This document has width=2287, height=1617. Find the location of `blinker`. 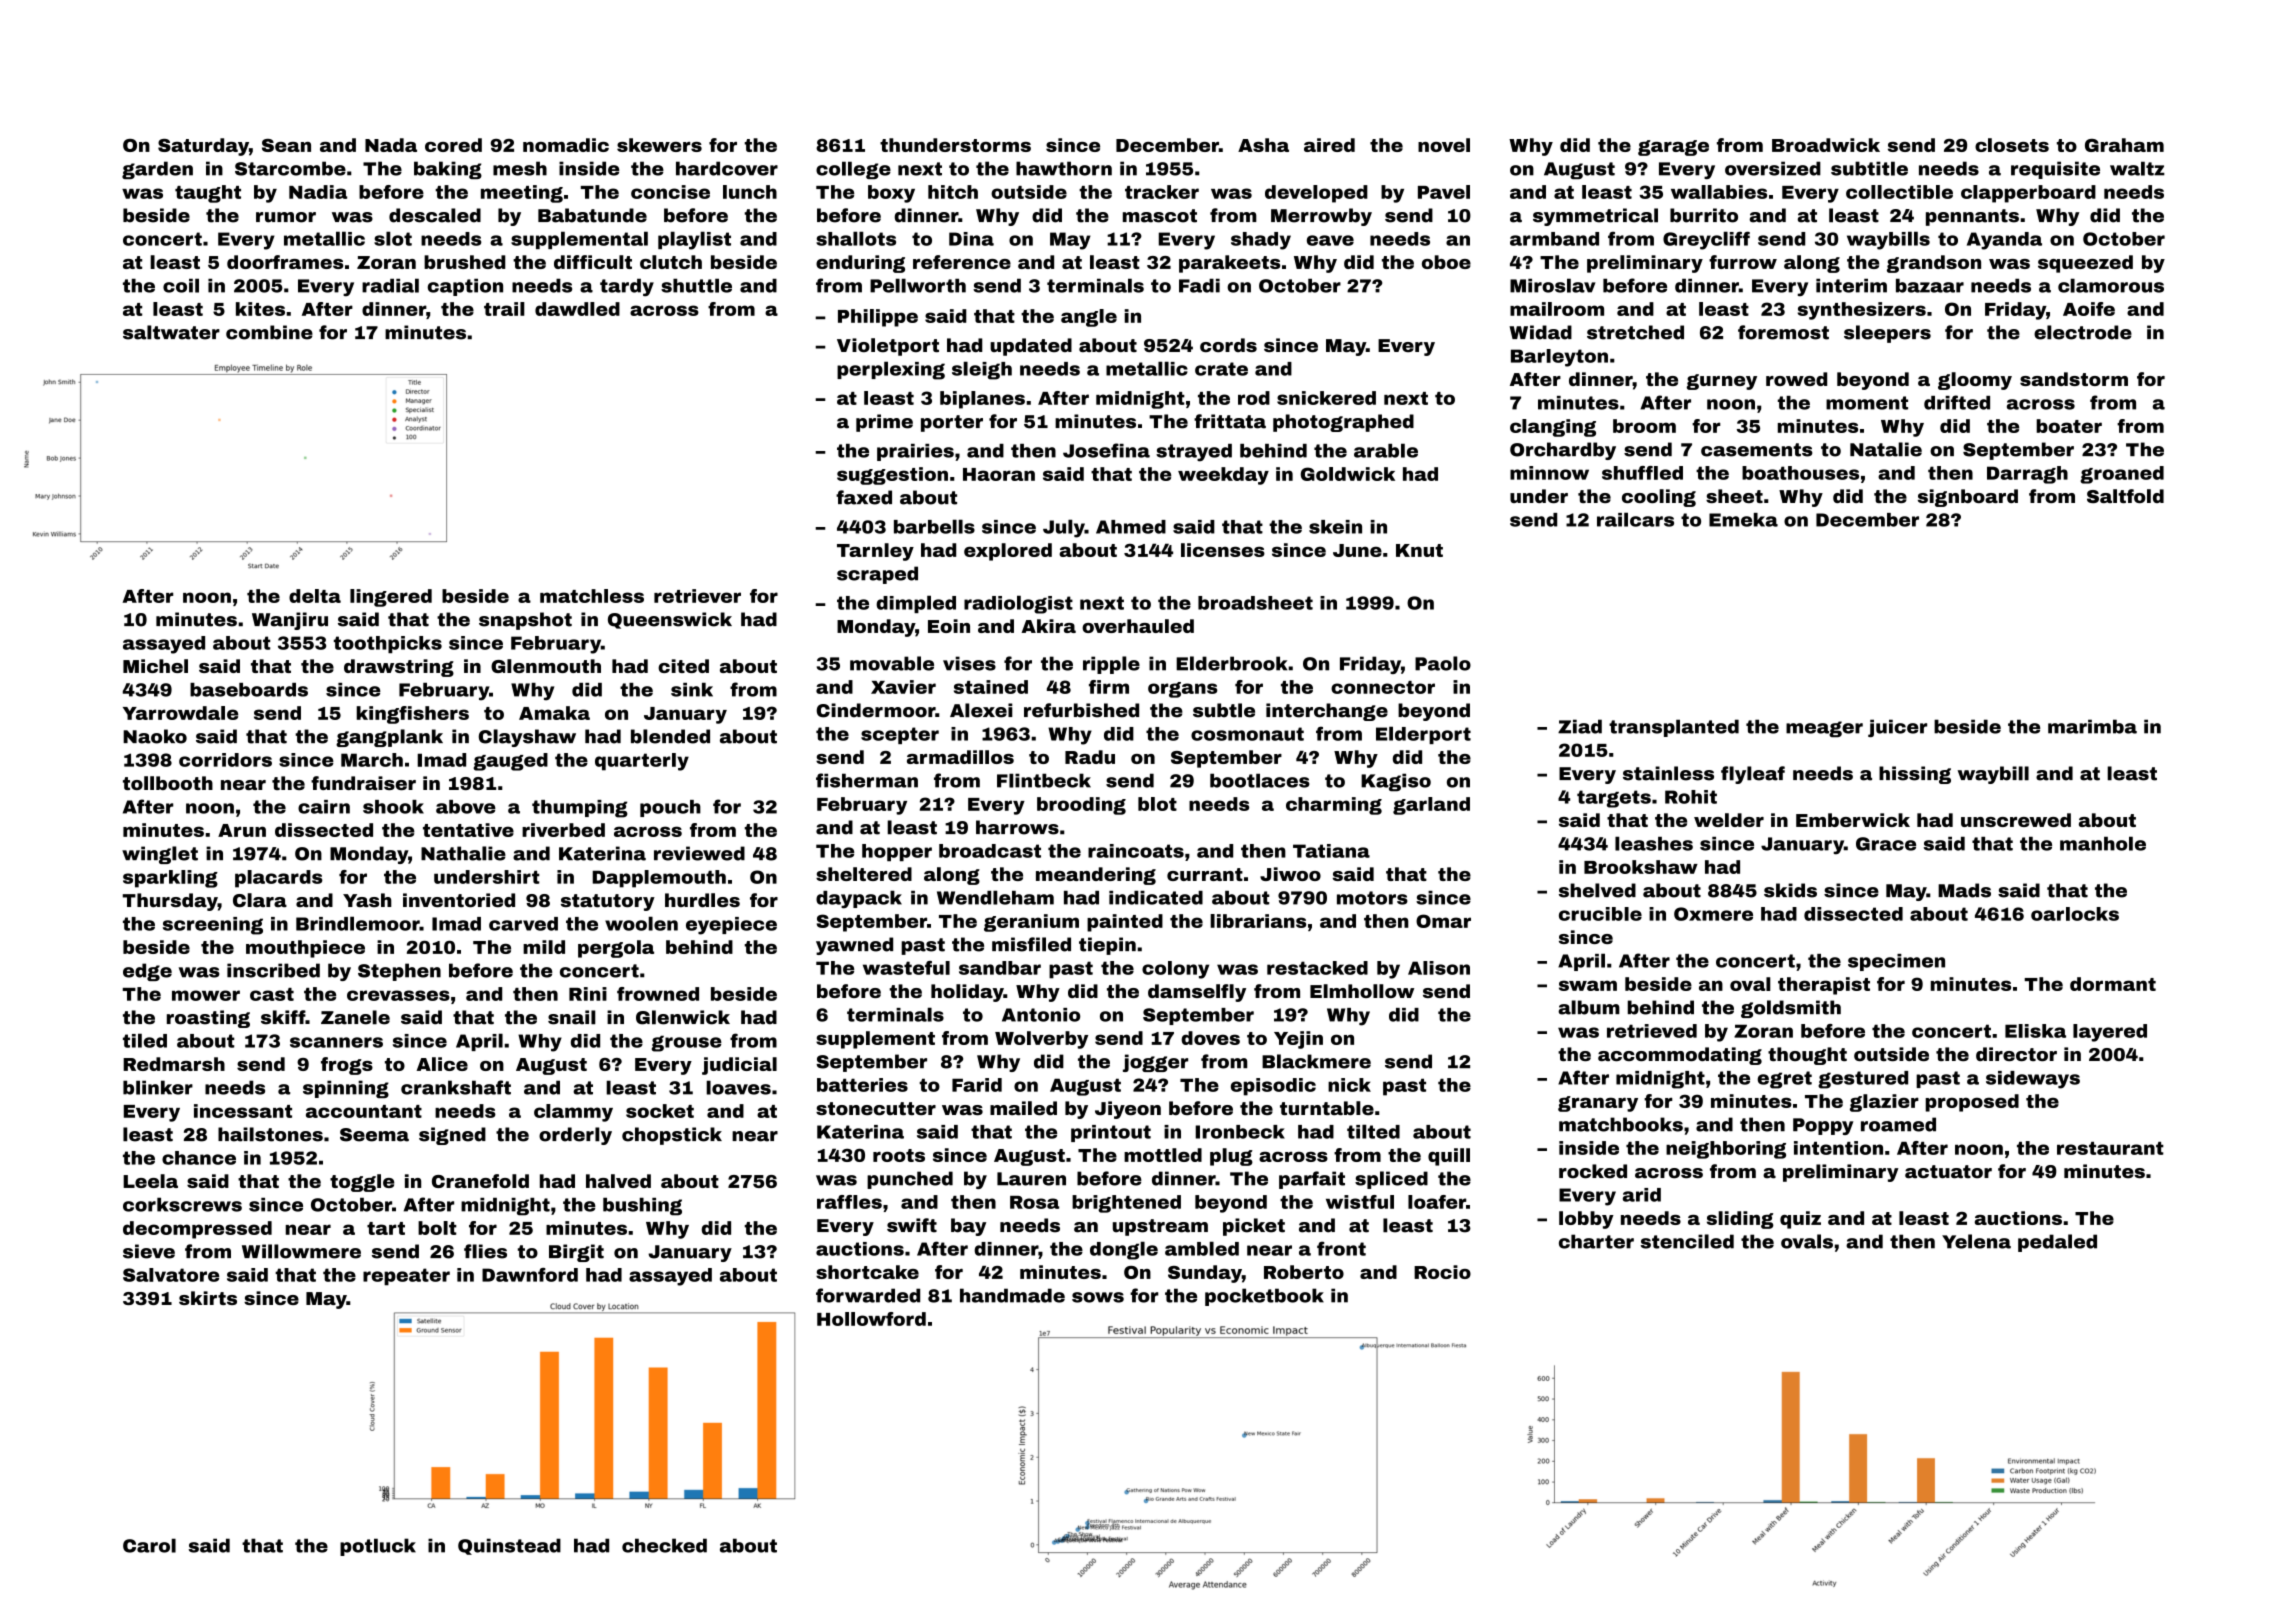

blinker is located at coordinates (158, 1087).
